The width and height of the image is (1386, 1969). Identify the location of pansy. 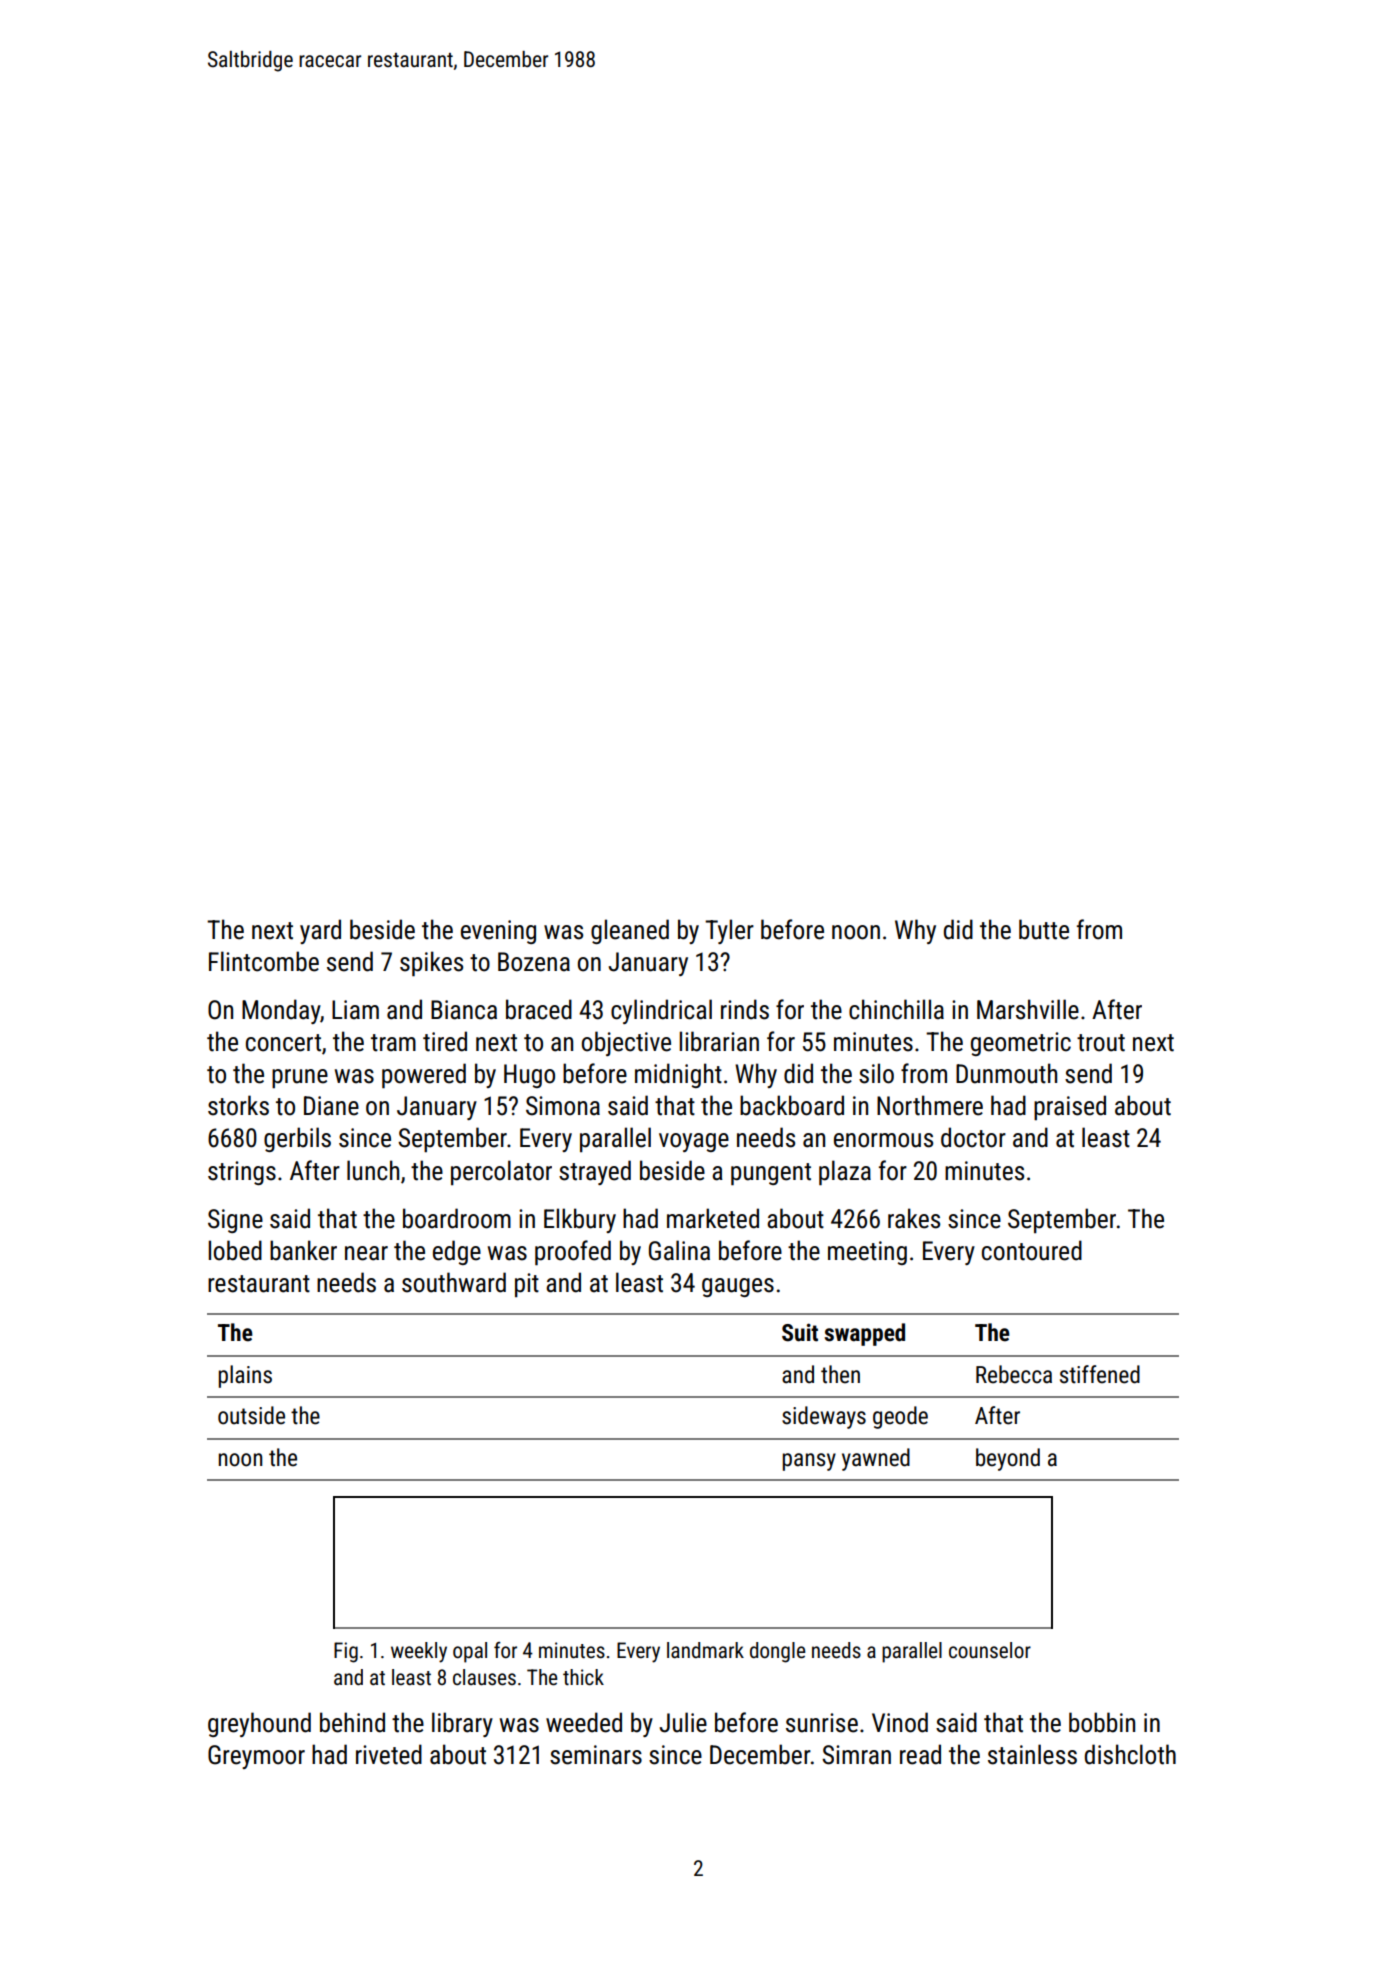
(809, 1462).
